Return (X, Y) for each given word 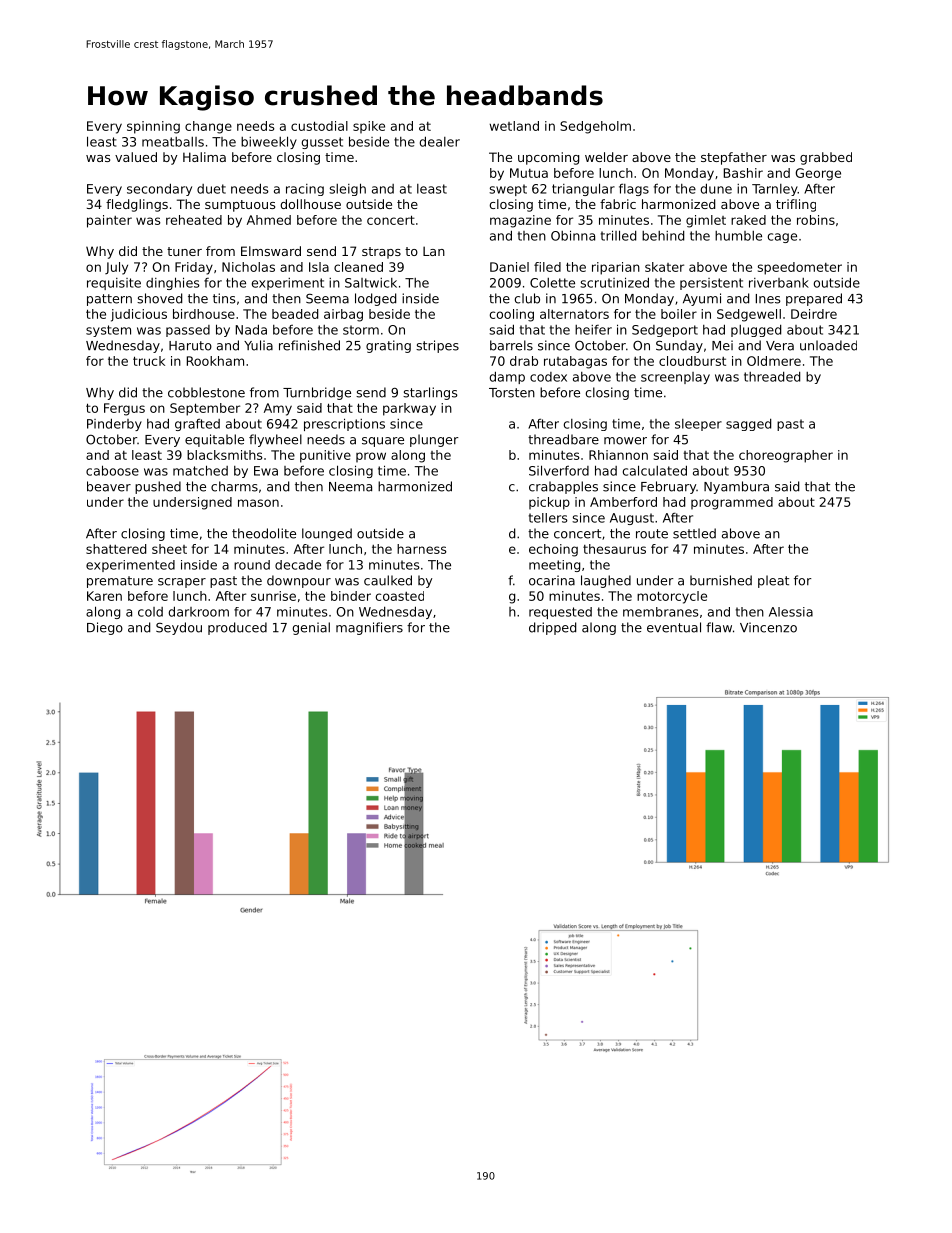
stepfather (734, 158)
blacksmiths (225, 455)
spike (369, 127)
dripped (552, 628)
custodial (319, 126)
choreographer (786, 456)
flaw (719, 627)
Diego (105, 628)
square (383, 442)
